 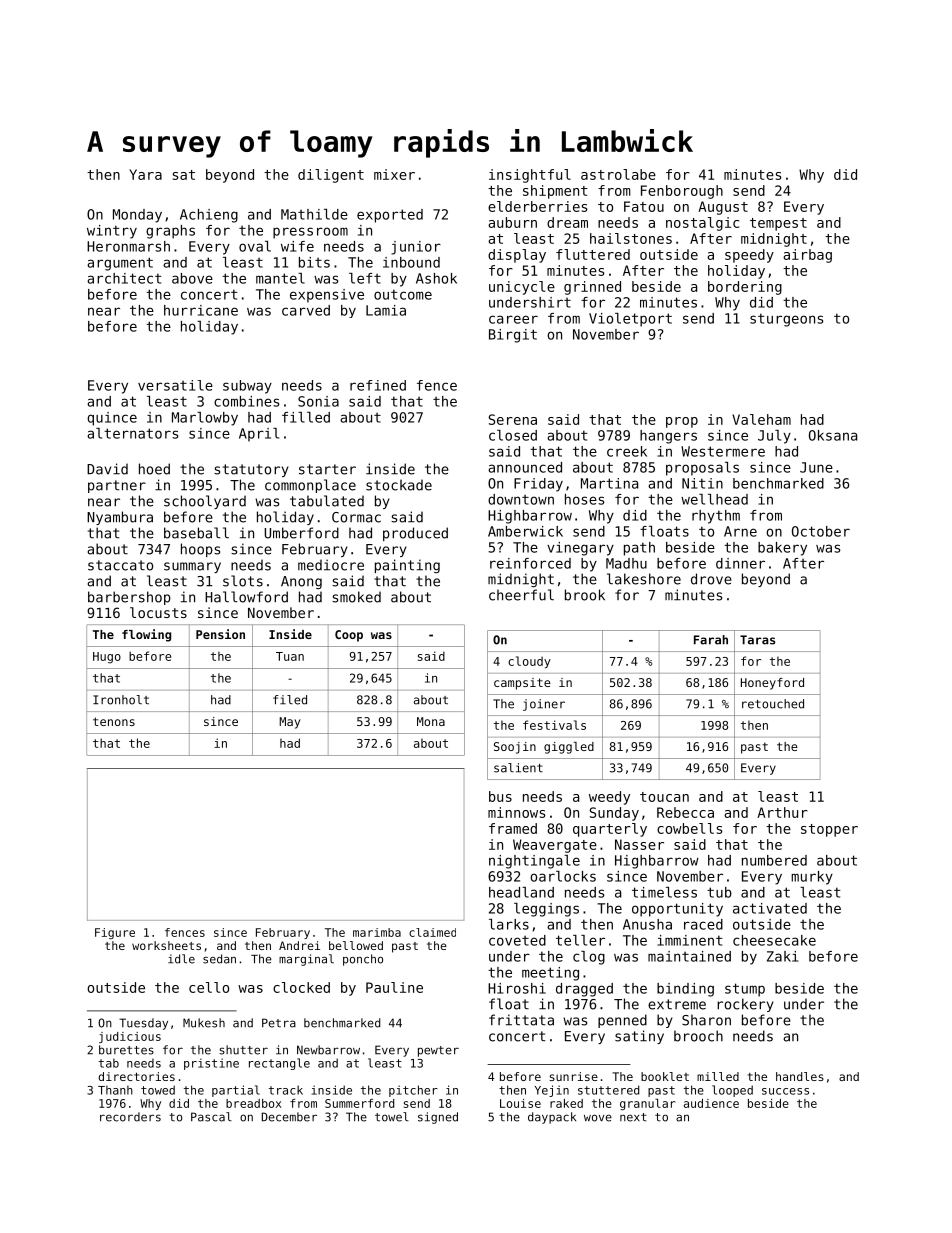 What do you see at coordinates (130, 1117) in the screenshot?
I see `recorders` at bounding box center [130, 1117].
